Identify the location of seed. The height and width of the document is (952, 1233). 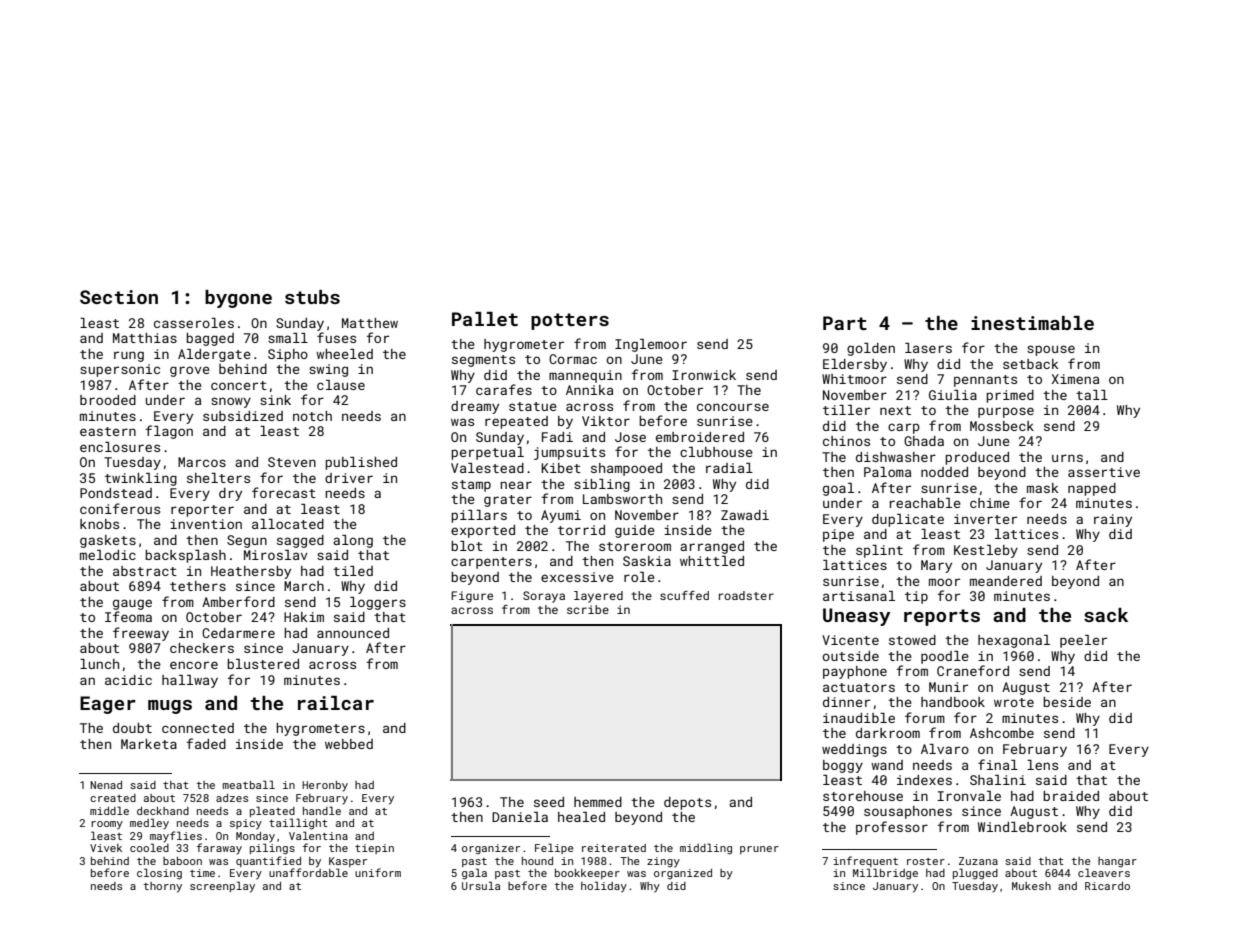
(549, 802).
